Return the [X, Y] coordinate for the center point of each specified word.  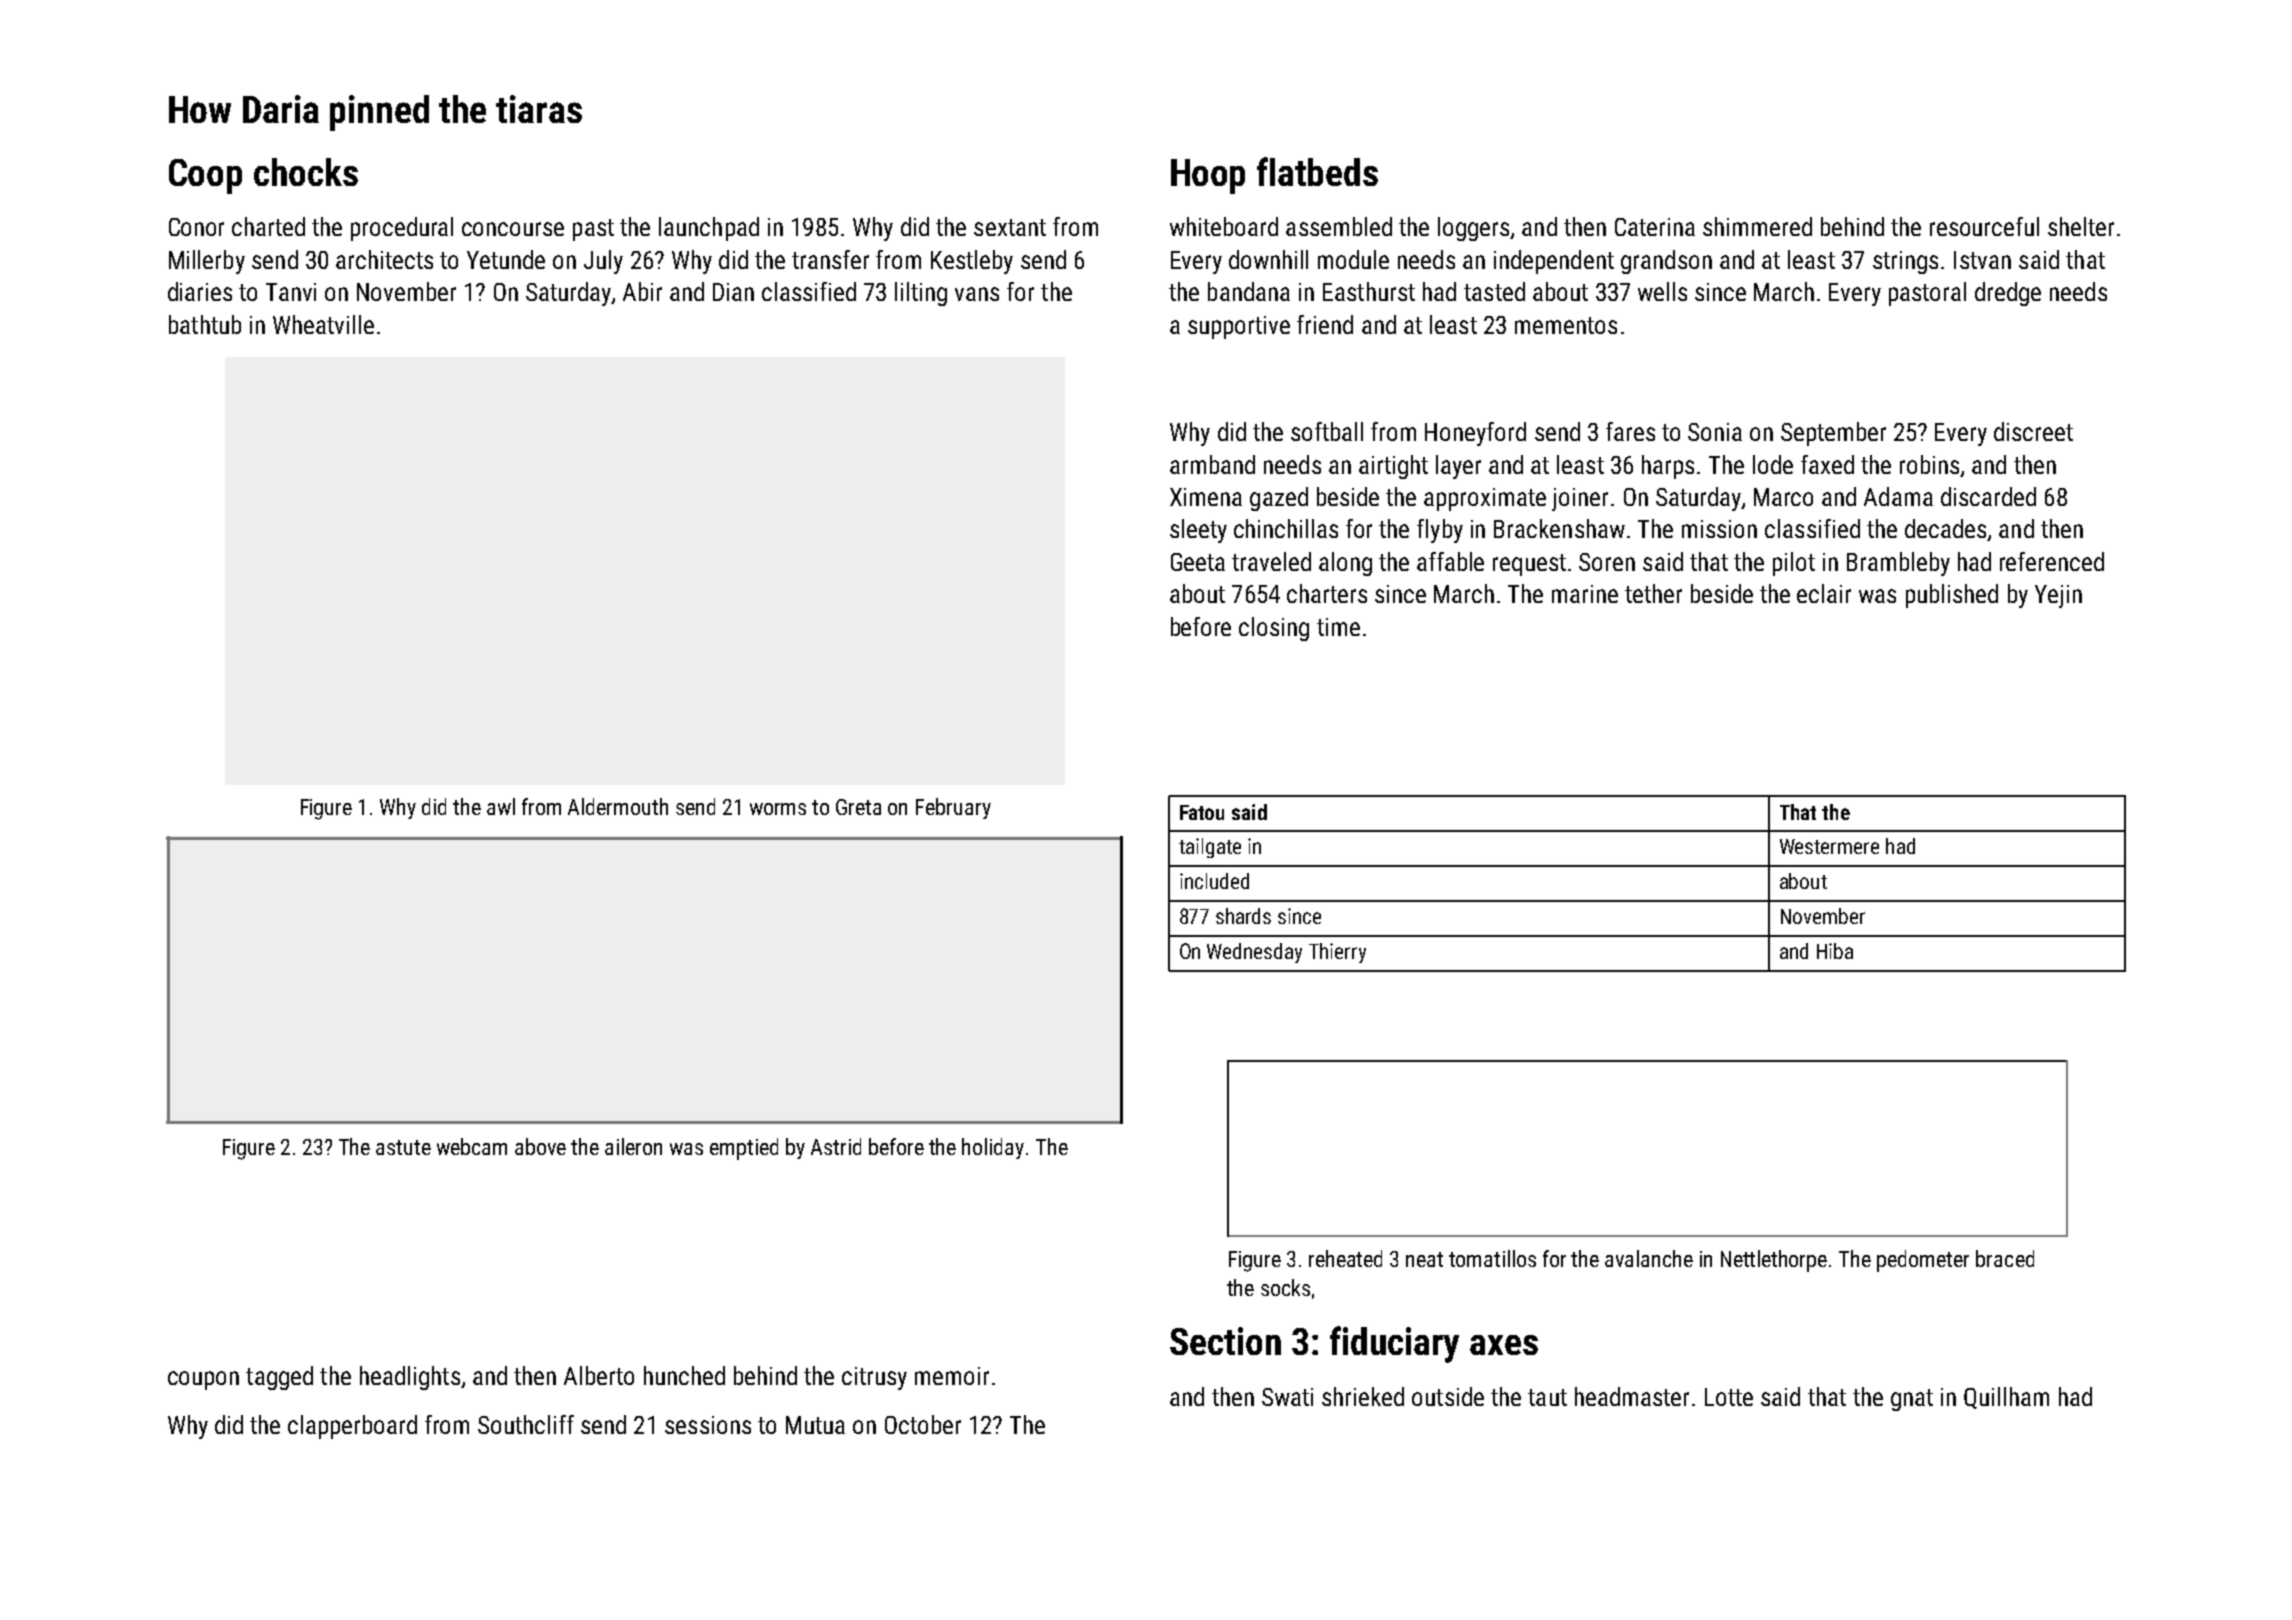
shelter [2081, 226]
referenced [2052, 561]
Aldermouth [618, 806]
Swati [1287, 1397]
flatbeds [1317, 171]
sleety [1198, 531]
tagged [279, 1378]
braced [2005, 1258]
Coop [205, 176]
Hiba [1835, 951]
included [1214, 881]
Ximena [1206, 497]
